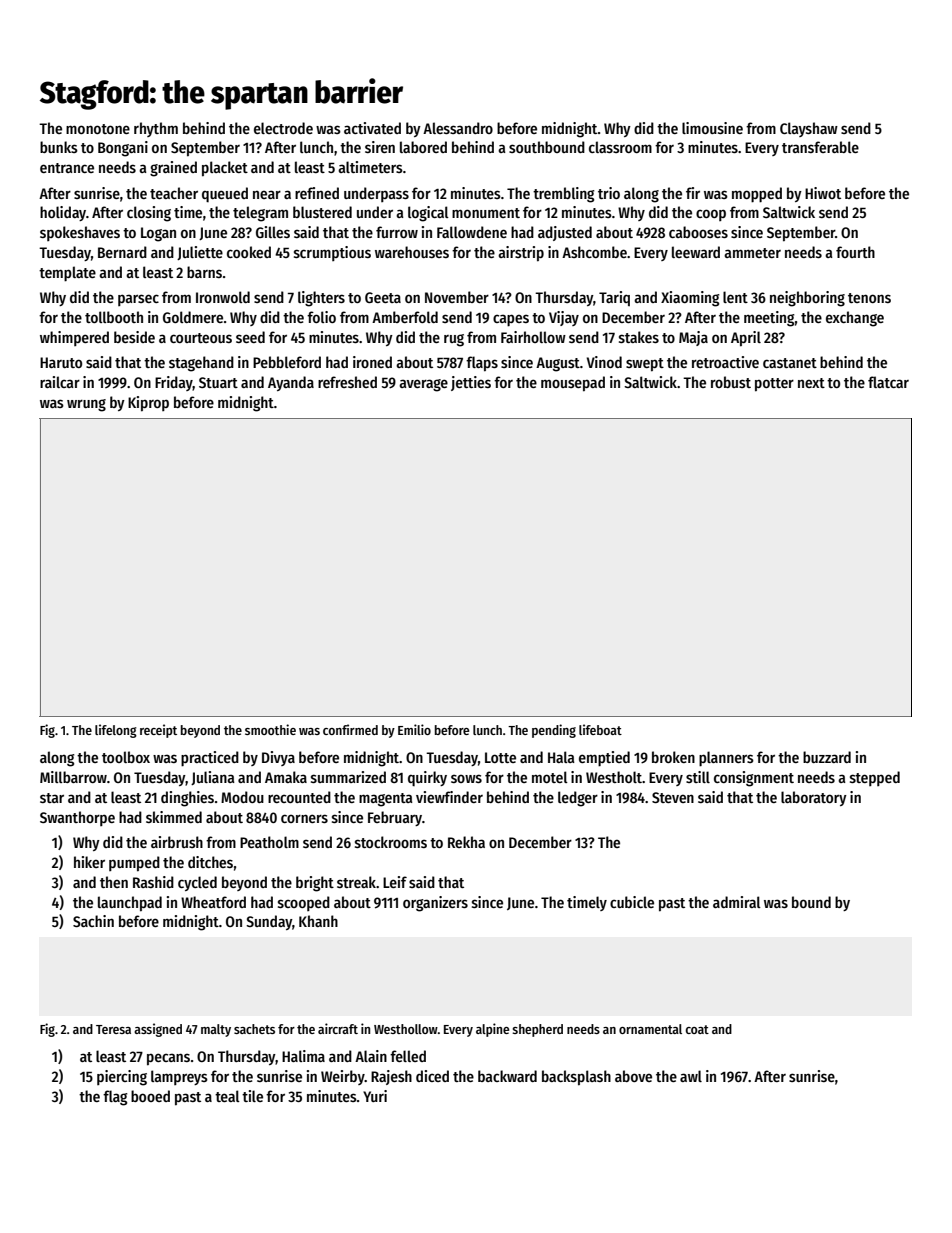 The height and width of the page is (1233, 952). What do you see at coordinates (225, 194) in the page?
I see `queued` at bounding box center [225, 194].
